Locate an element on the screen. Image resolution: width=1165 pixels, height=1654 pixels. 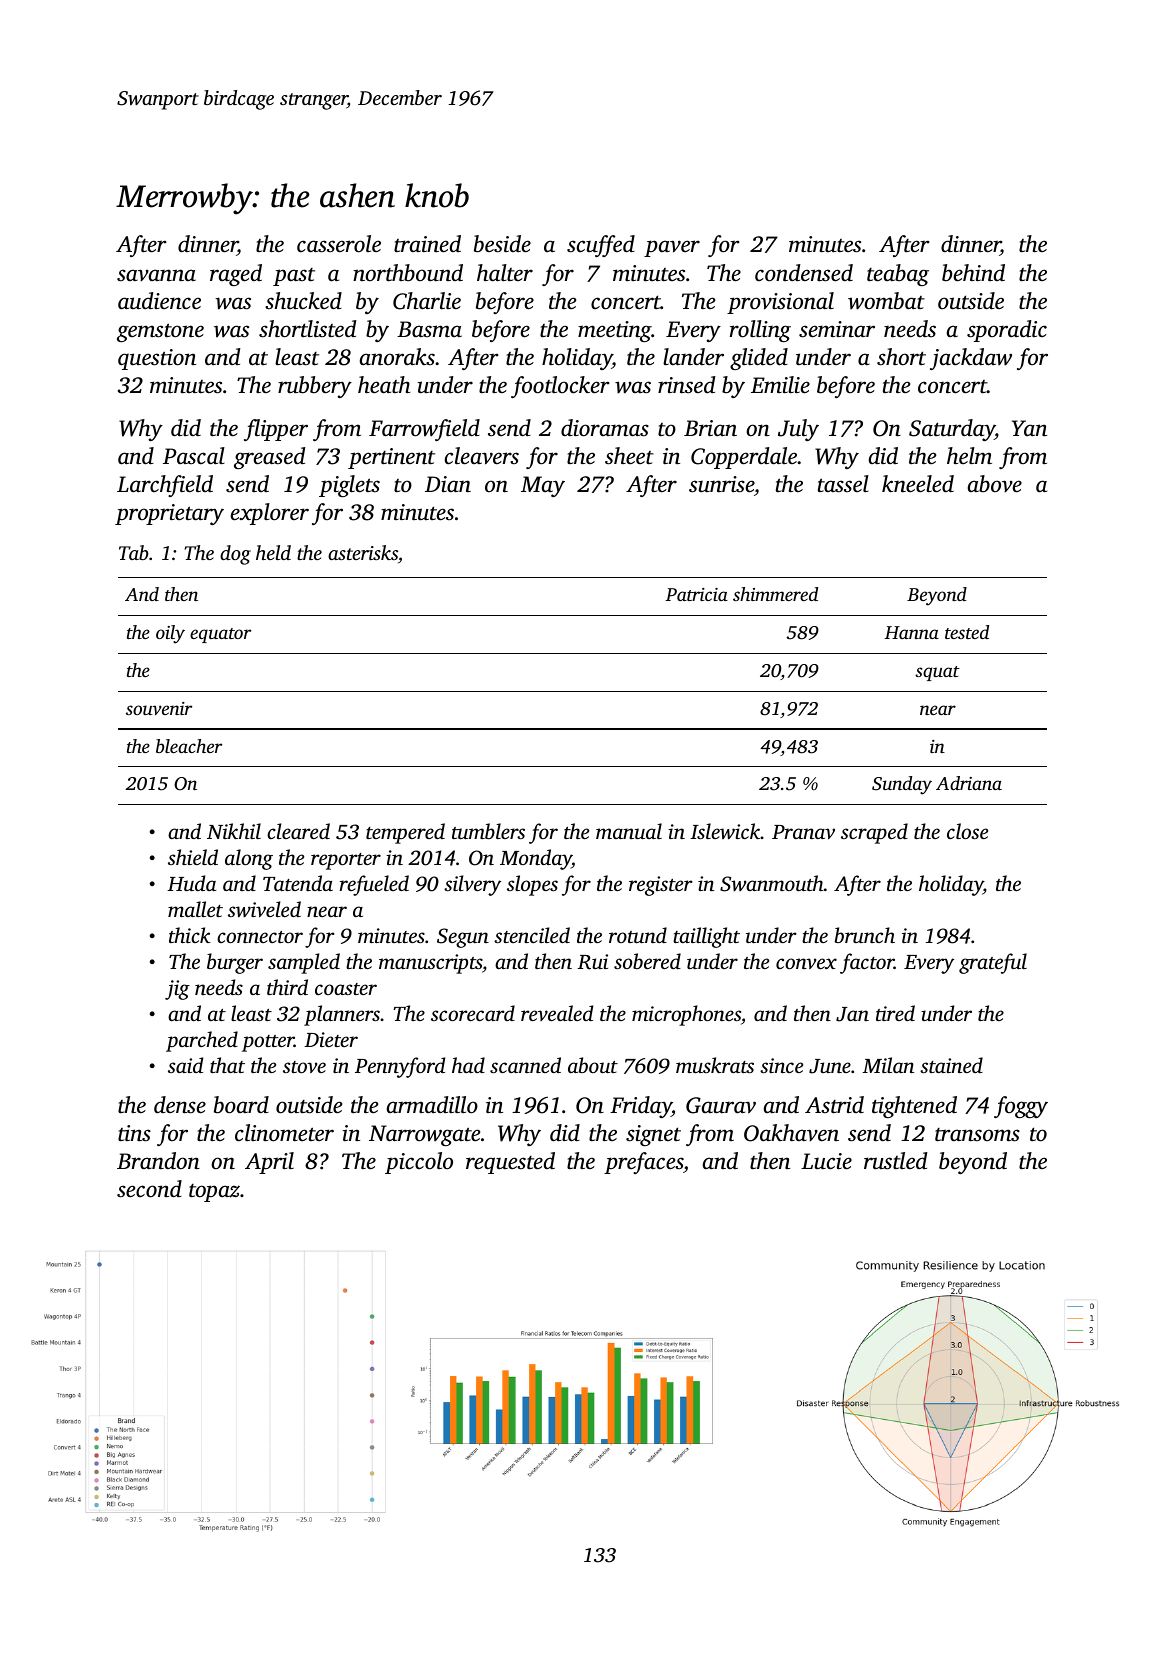
clinometer is located at coordinates (284, 1133).
